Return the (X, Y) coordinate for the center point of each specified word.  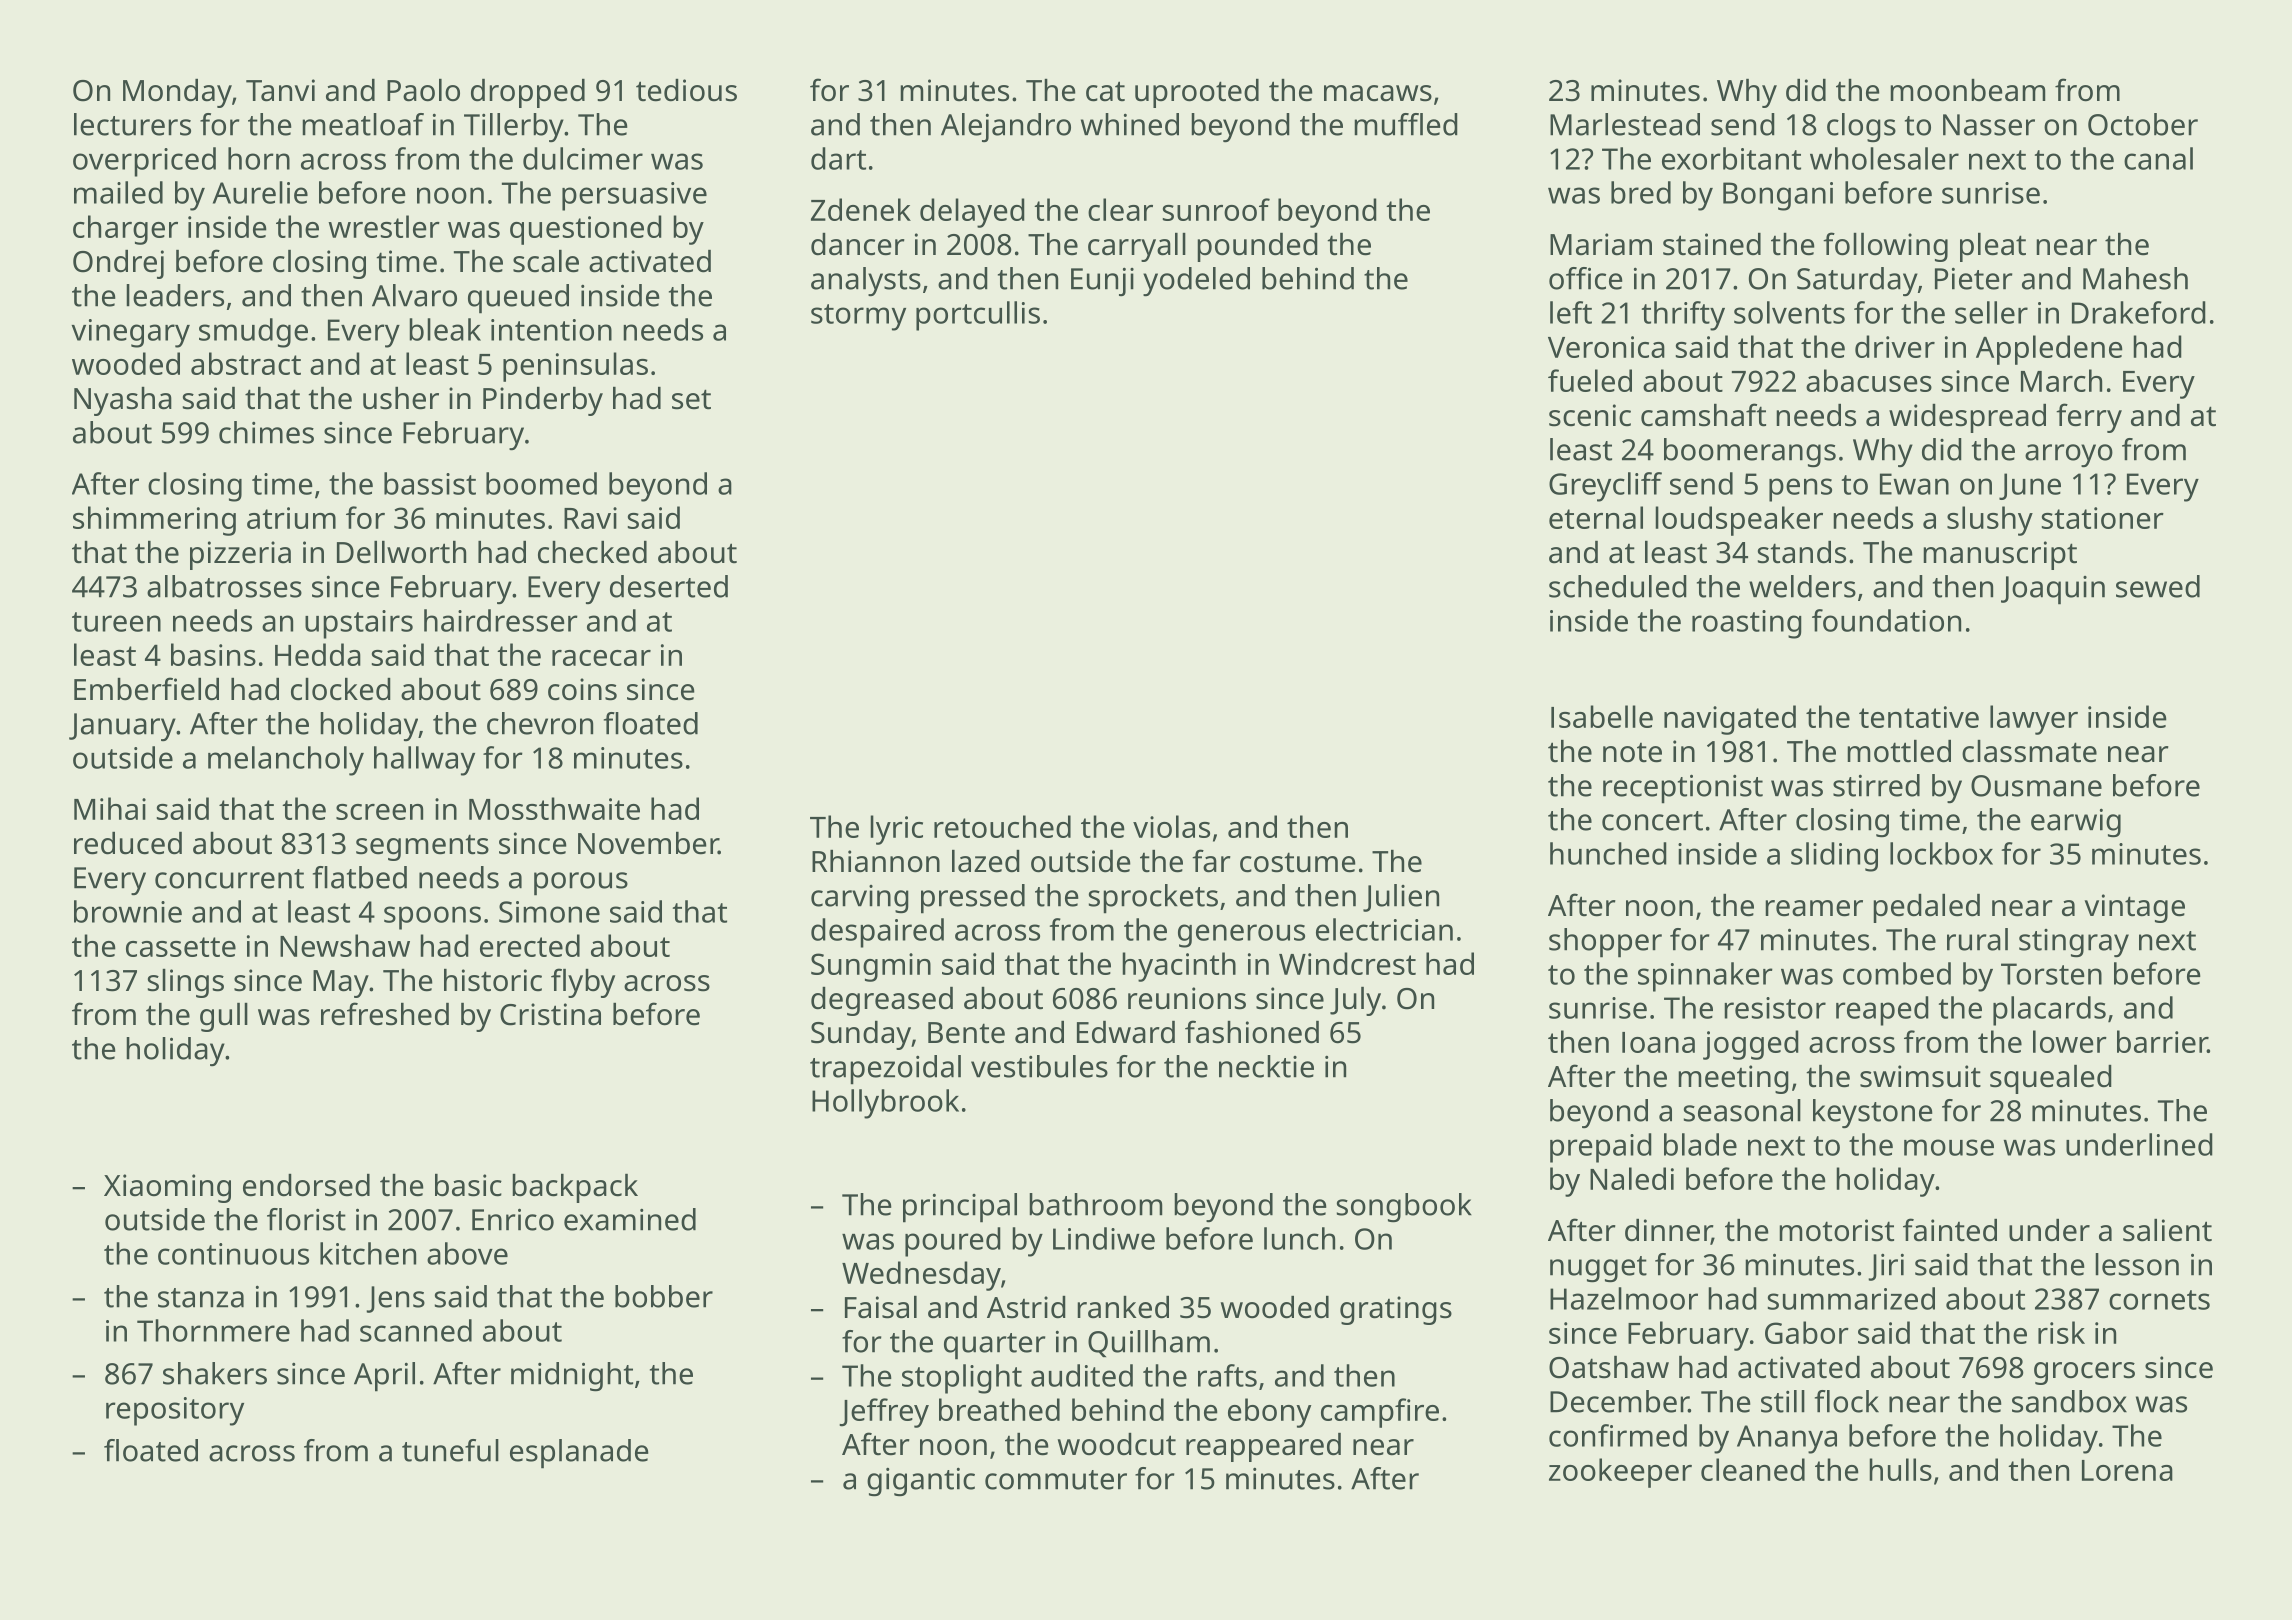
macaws (1378, 93)
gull (224, 1017)
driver (1895, 346)
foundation (1886, 620)
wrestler (384, 226)
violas (1171, 826)
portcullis (978, 316)
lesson (2137, 1264)
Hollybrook (885, 1104)
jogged (1751, 1045)
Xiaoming (167, 1188)
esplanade (579, 1454)
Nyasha (123, 401)
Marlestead (1625, 124)
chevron (540, 723)
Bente (966, 1033)
